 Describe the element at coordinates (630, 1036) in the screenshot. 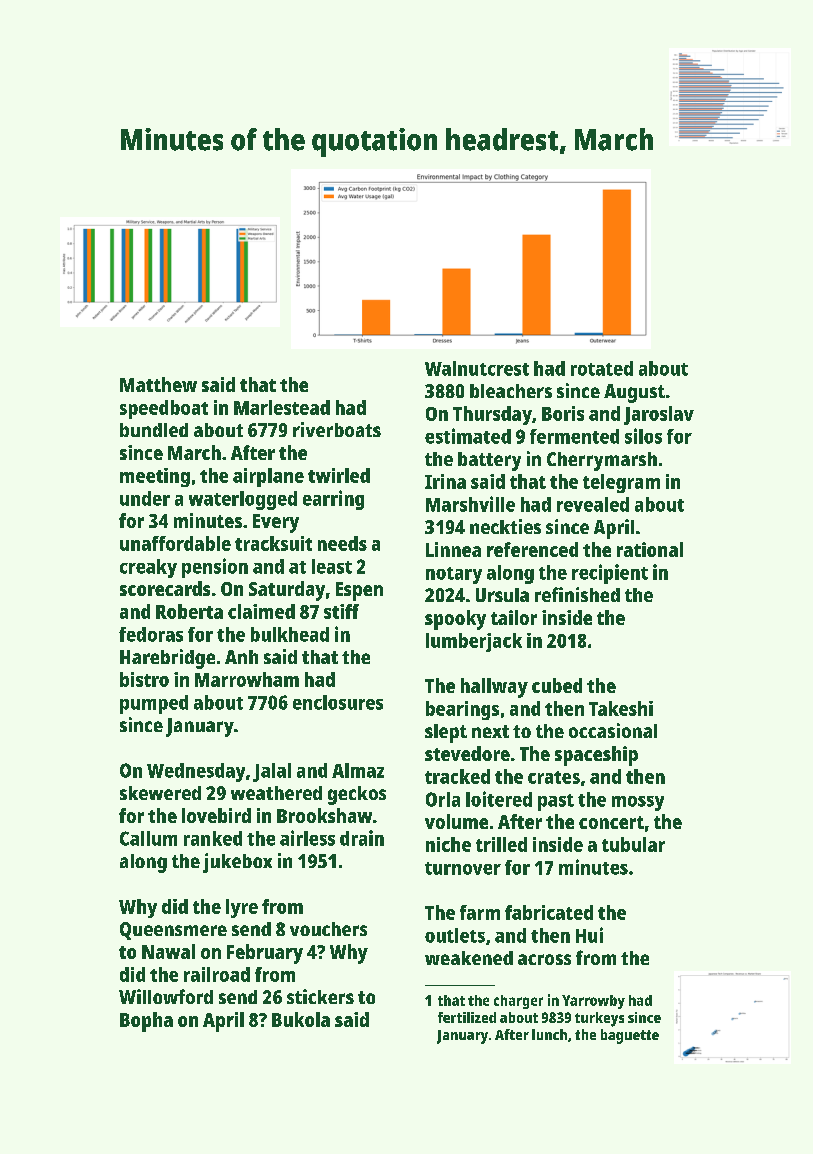

I see `baguette` at that location.
